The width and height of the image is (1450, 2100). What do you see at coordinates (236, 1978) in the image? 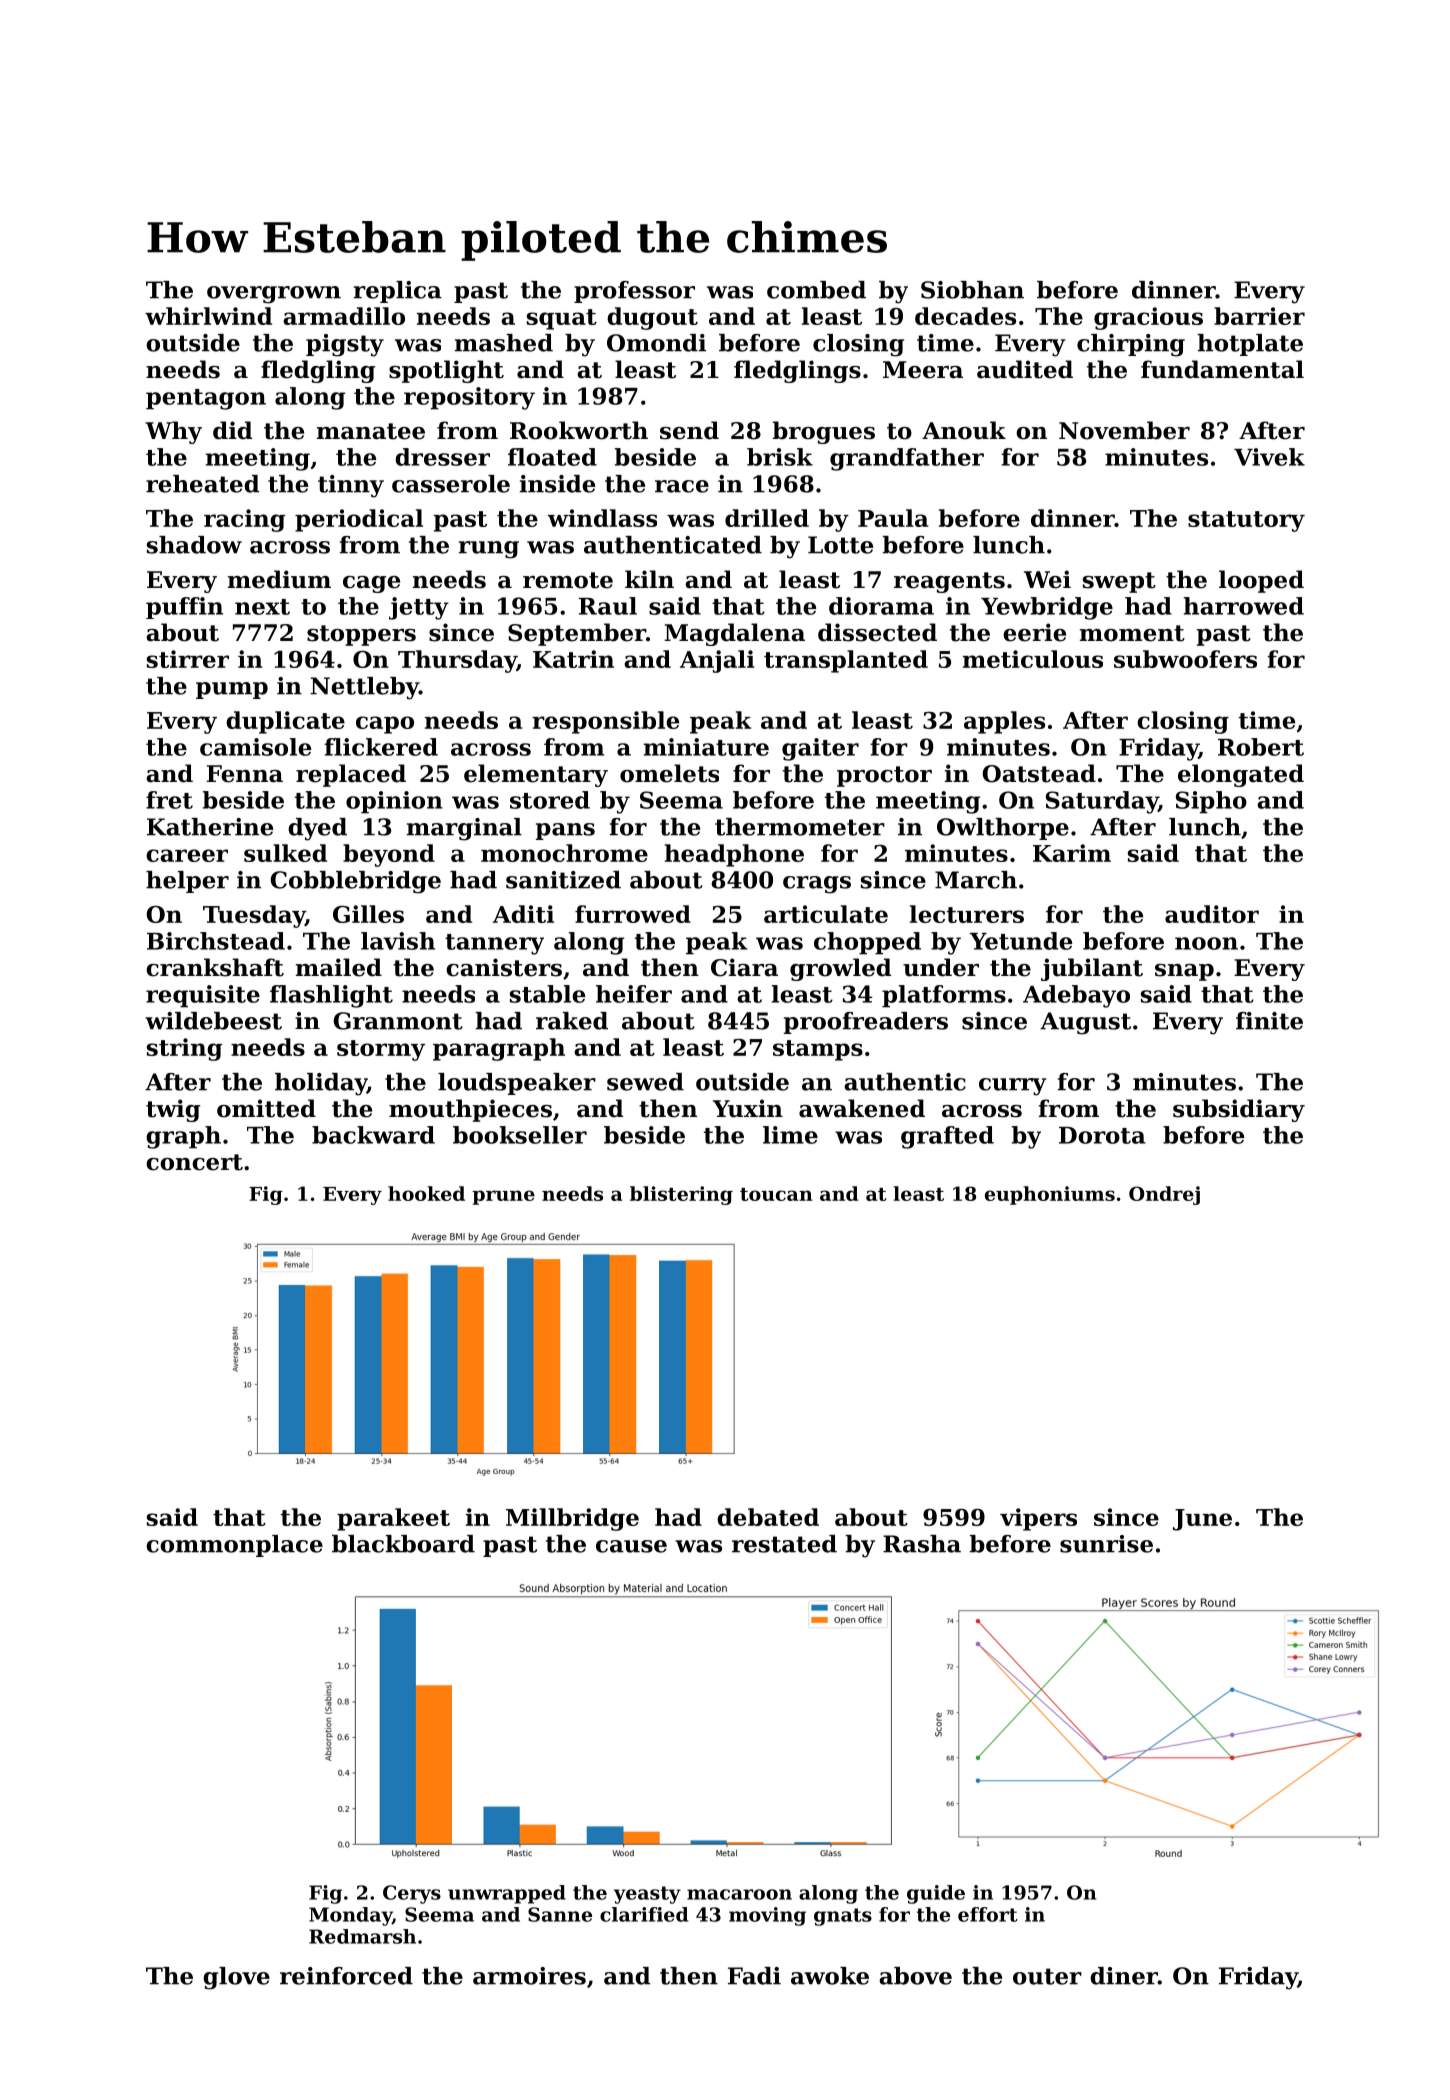
I see `glove` at bounding box center [236, 1978].
